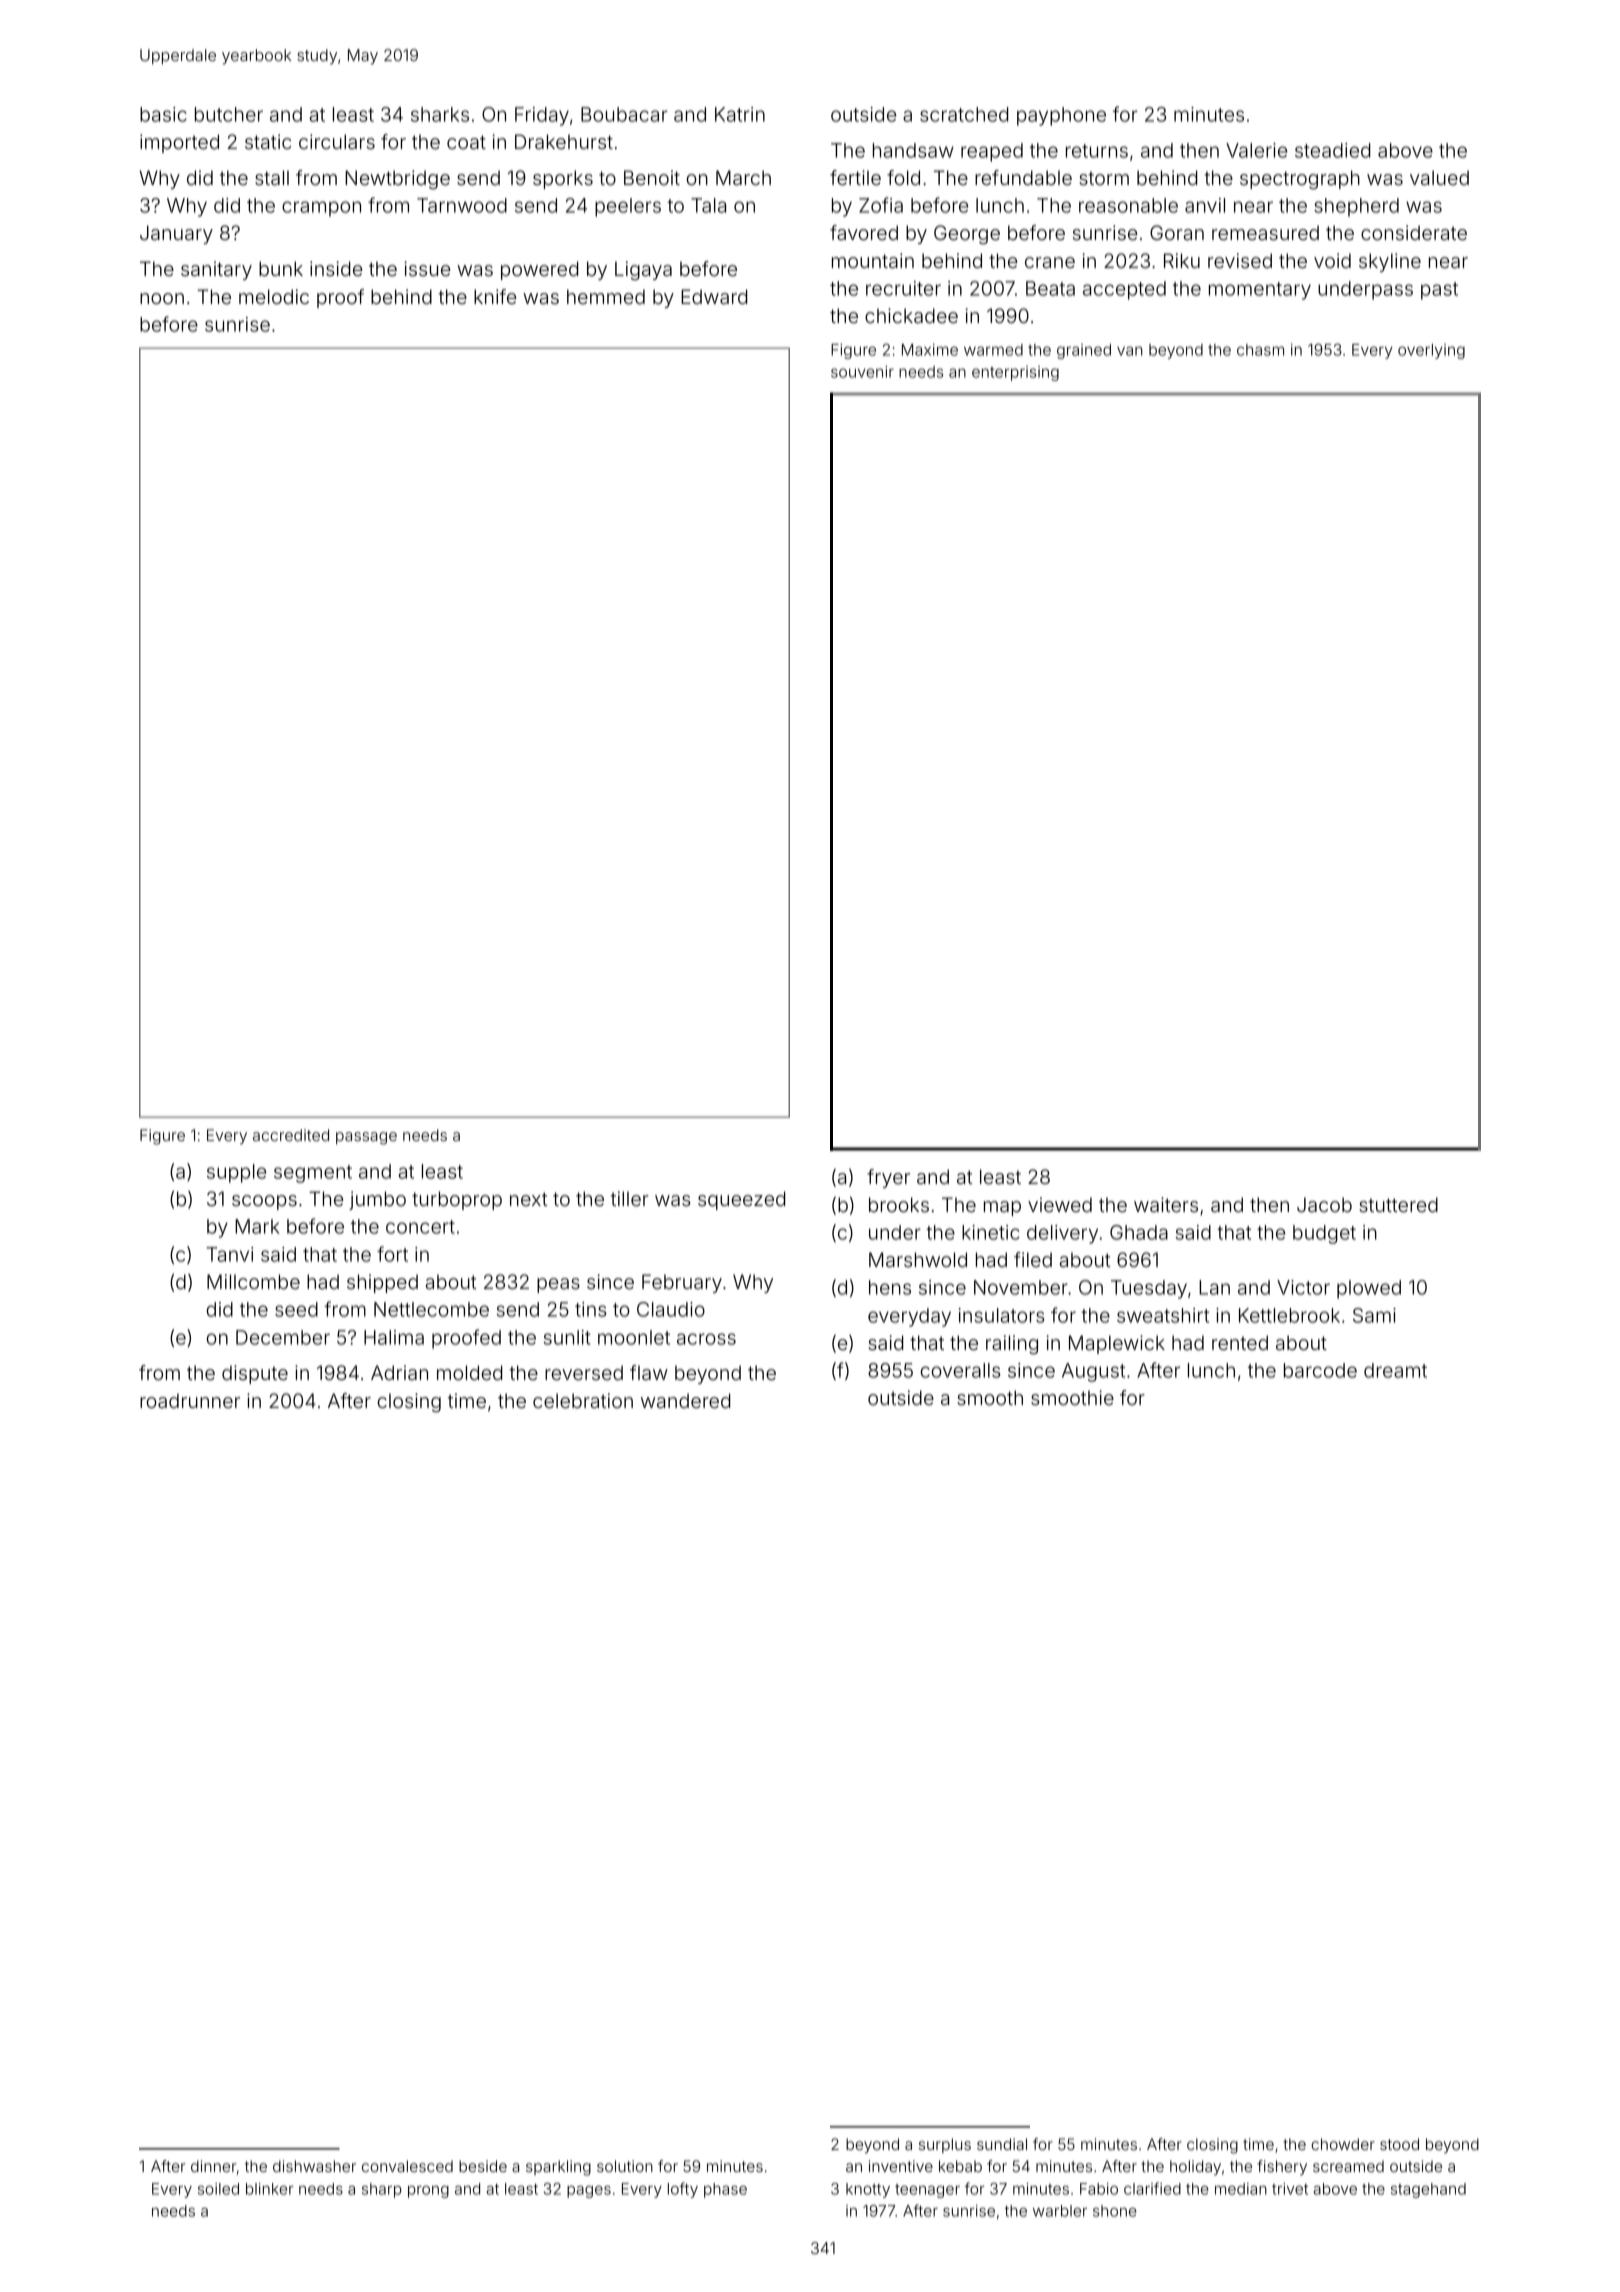 This image has width=1620, height=2292. I want to click on March, so click(743, 177).
